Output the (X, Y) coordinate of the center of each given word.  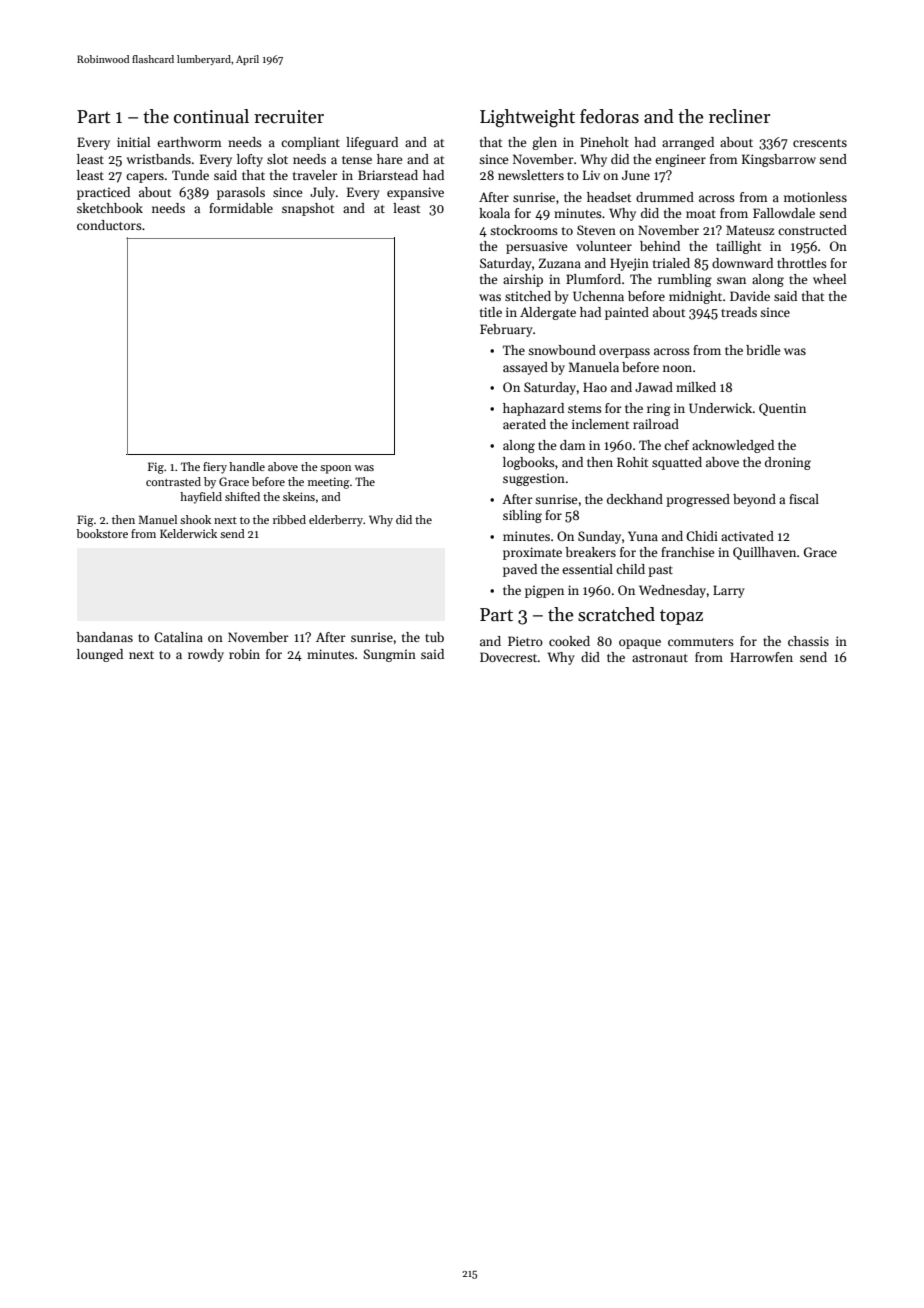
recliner (739, 116)
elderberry (336, 521)
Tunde (190, 175)
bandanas (104, 637)
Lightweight (527, 118)
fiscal (804, 499)
